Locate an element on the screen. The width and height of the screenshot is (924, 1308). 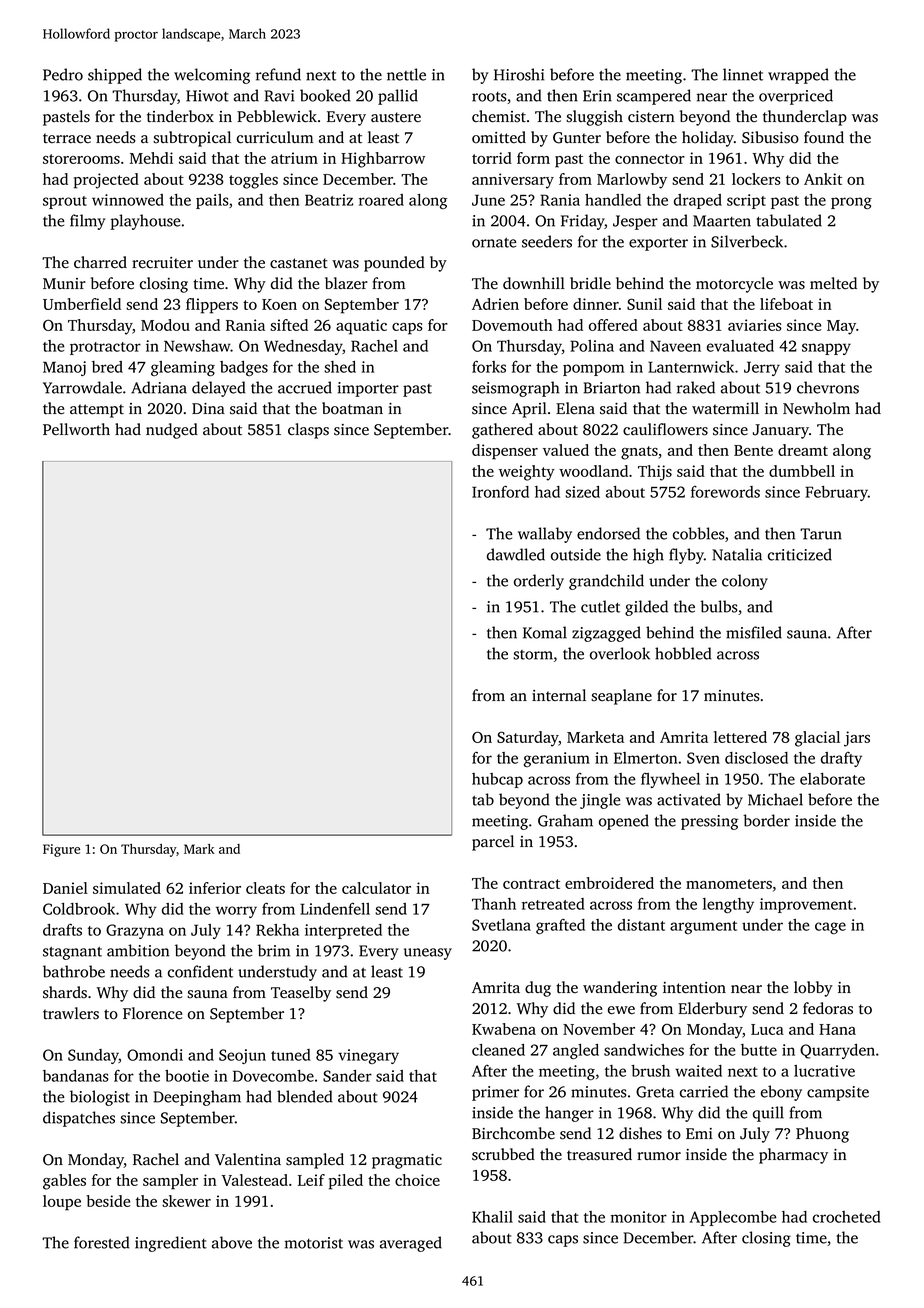
terrace is located at coordinates (67, 138).
